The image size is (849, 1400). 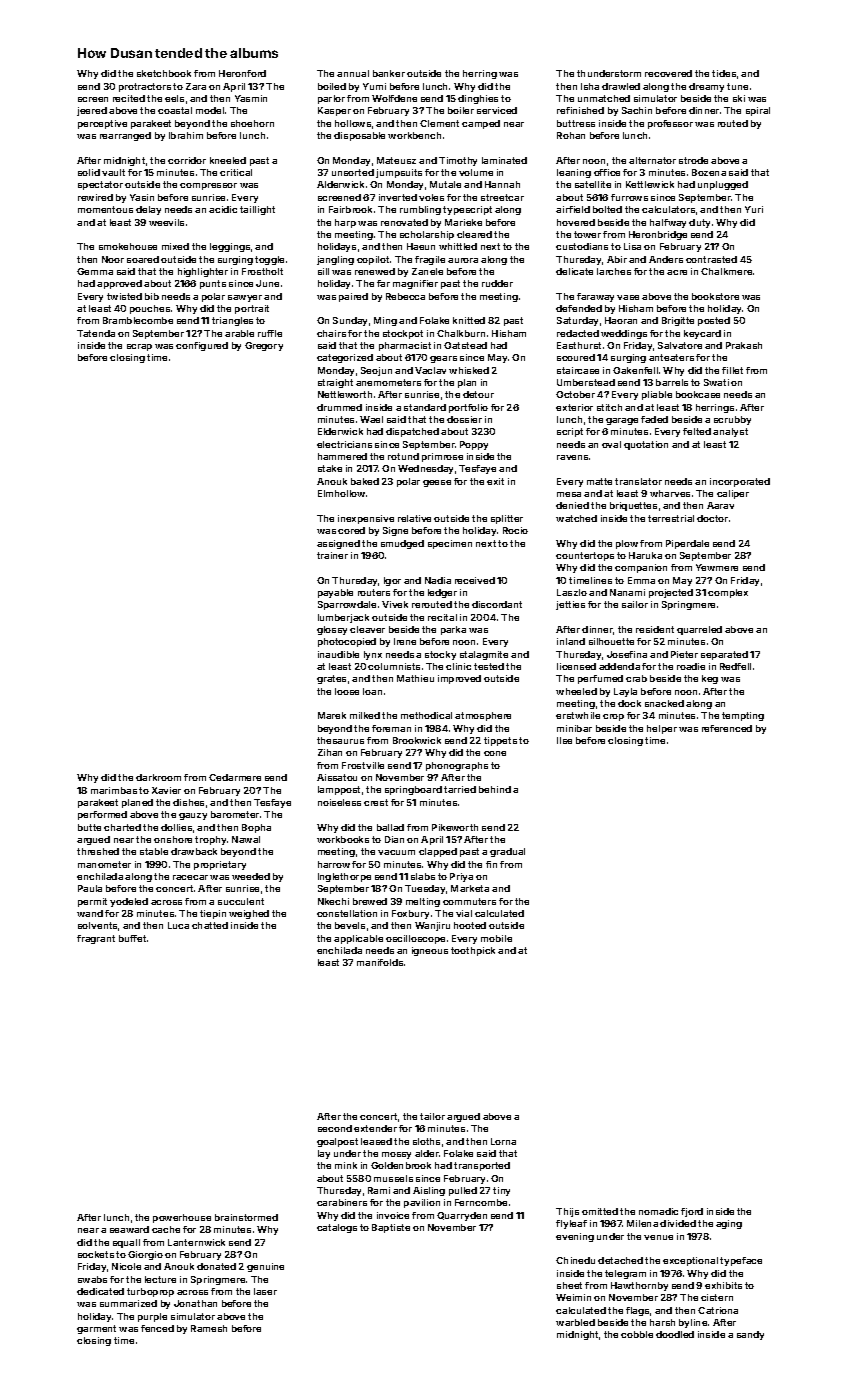 I want to click on gradual, so click(x=507, y=852).
